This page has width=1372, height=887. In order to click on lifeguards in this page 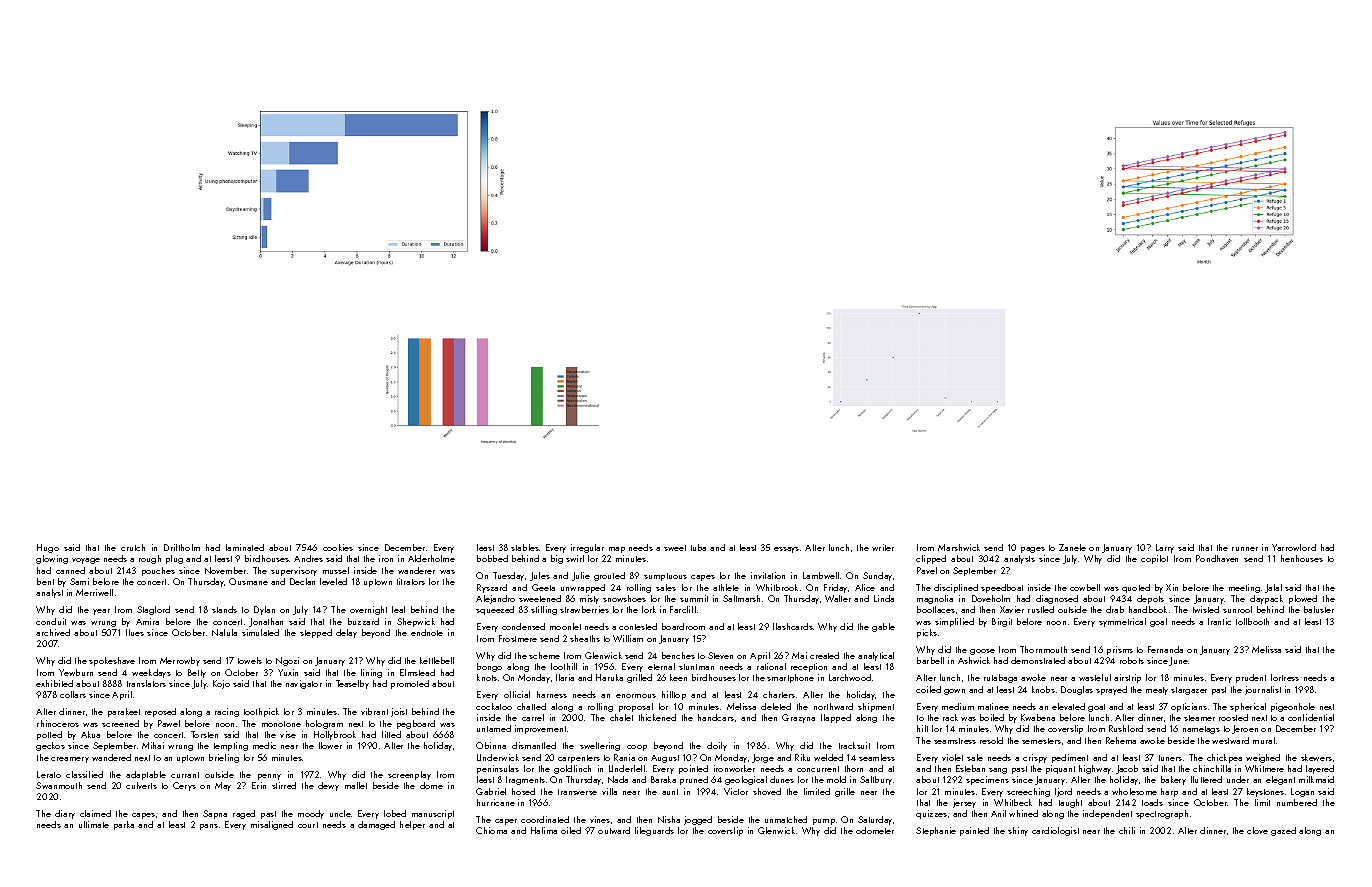, I will do `click(654, 831)`.
